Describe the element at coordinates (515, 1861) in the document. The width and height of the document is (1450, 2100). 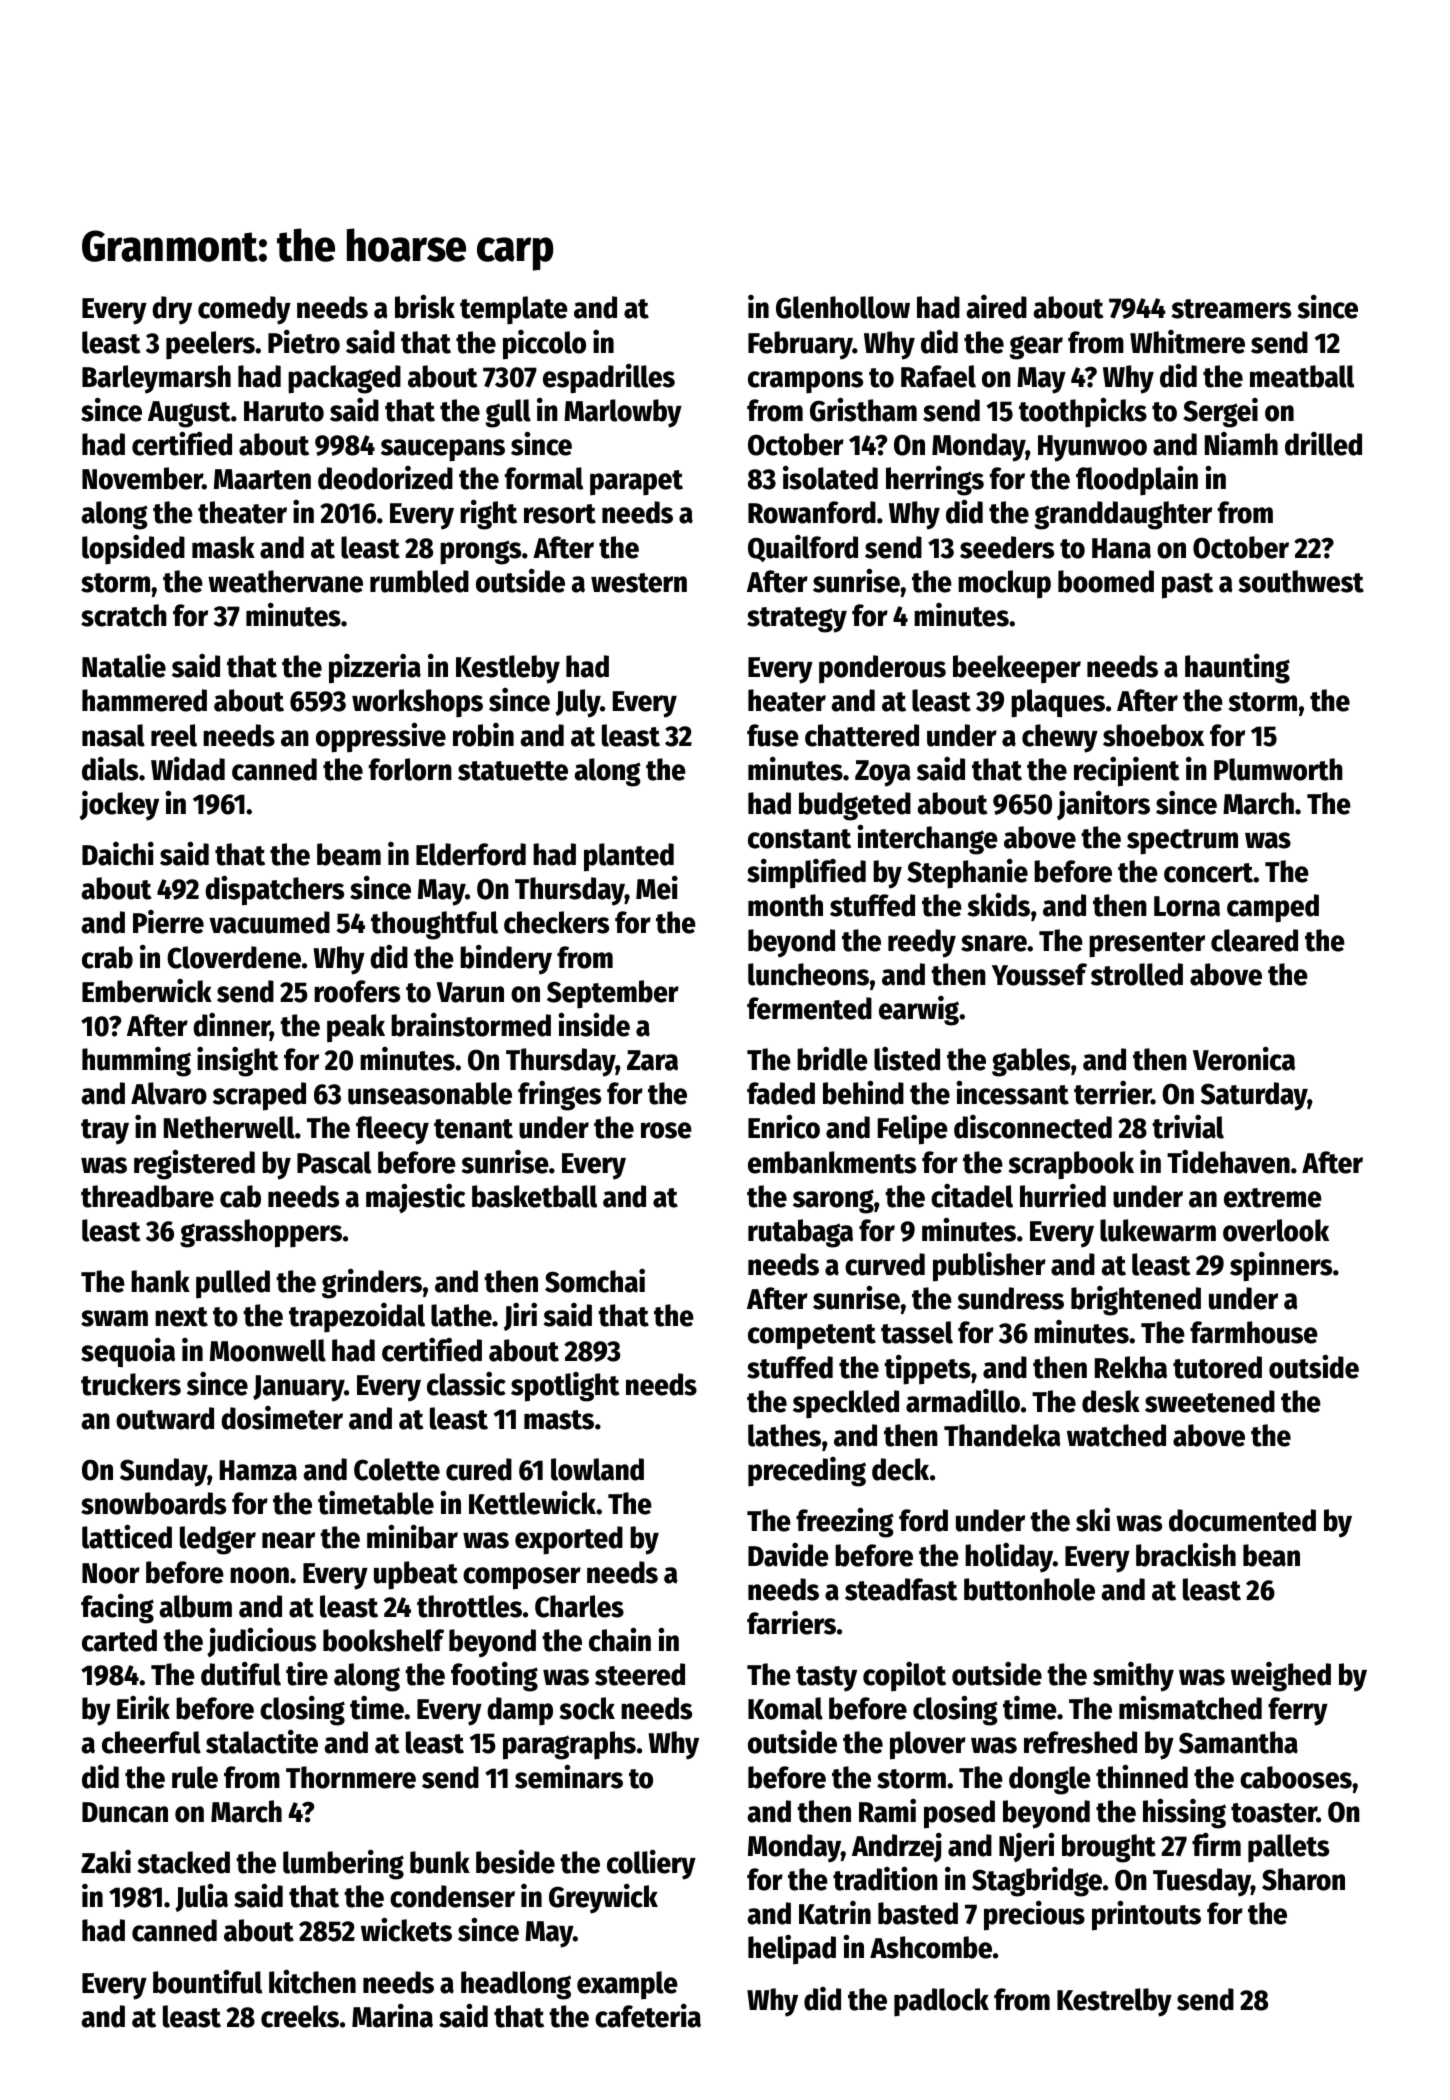
I see `beside` at that location.
